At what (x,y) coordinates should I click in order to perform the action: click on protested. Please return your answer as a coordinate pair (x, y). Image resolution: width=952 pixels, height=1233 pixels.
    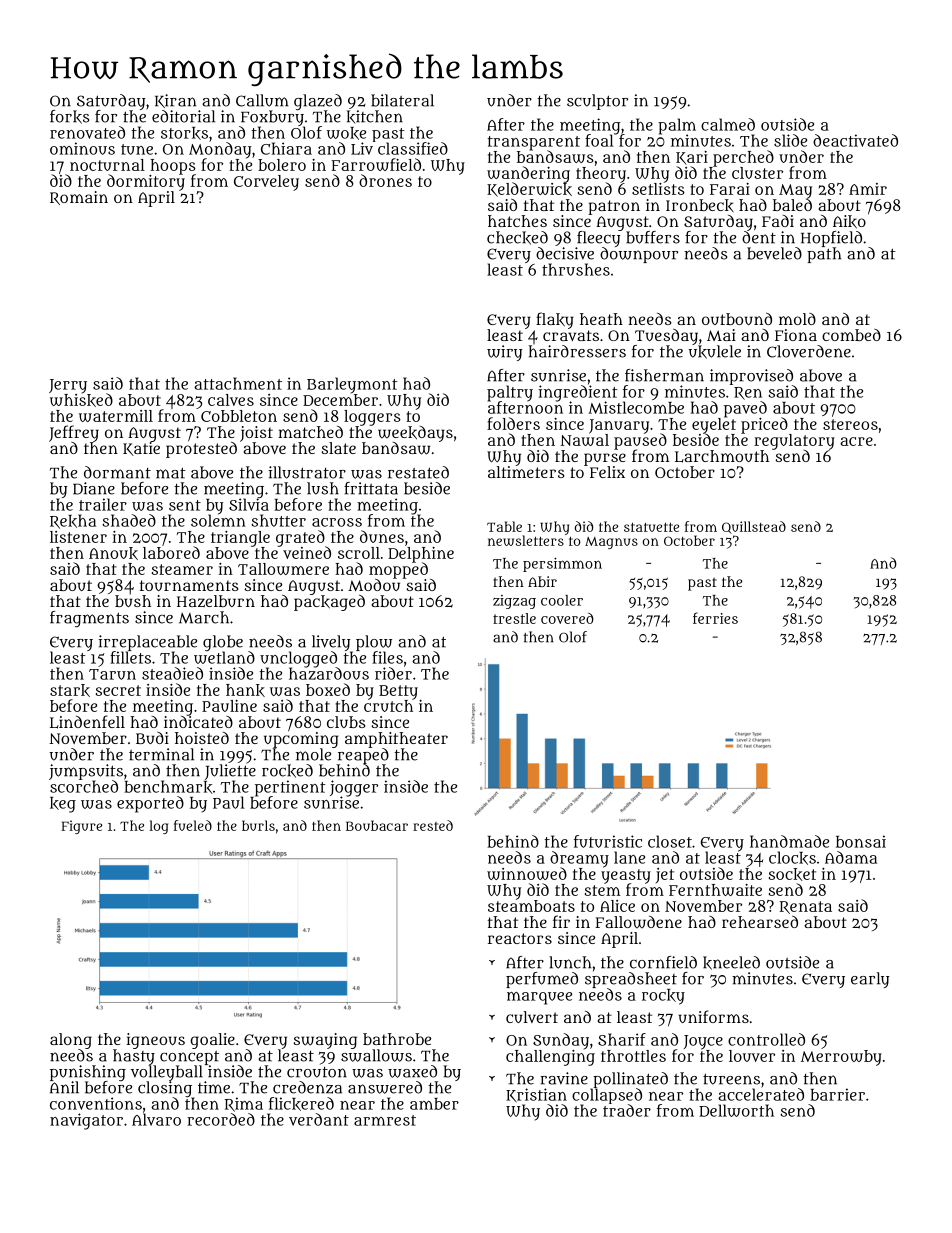
    Looking at the image, I should click on (201, 450).
